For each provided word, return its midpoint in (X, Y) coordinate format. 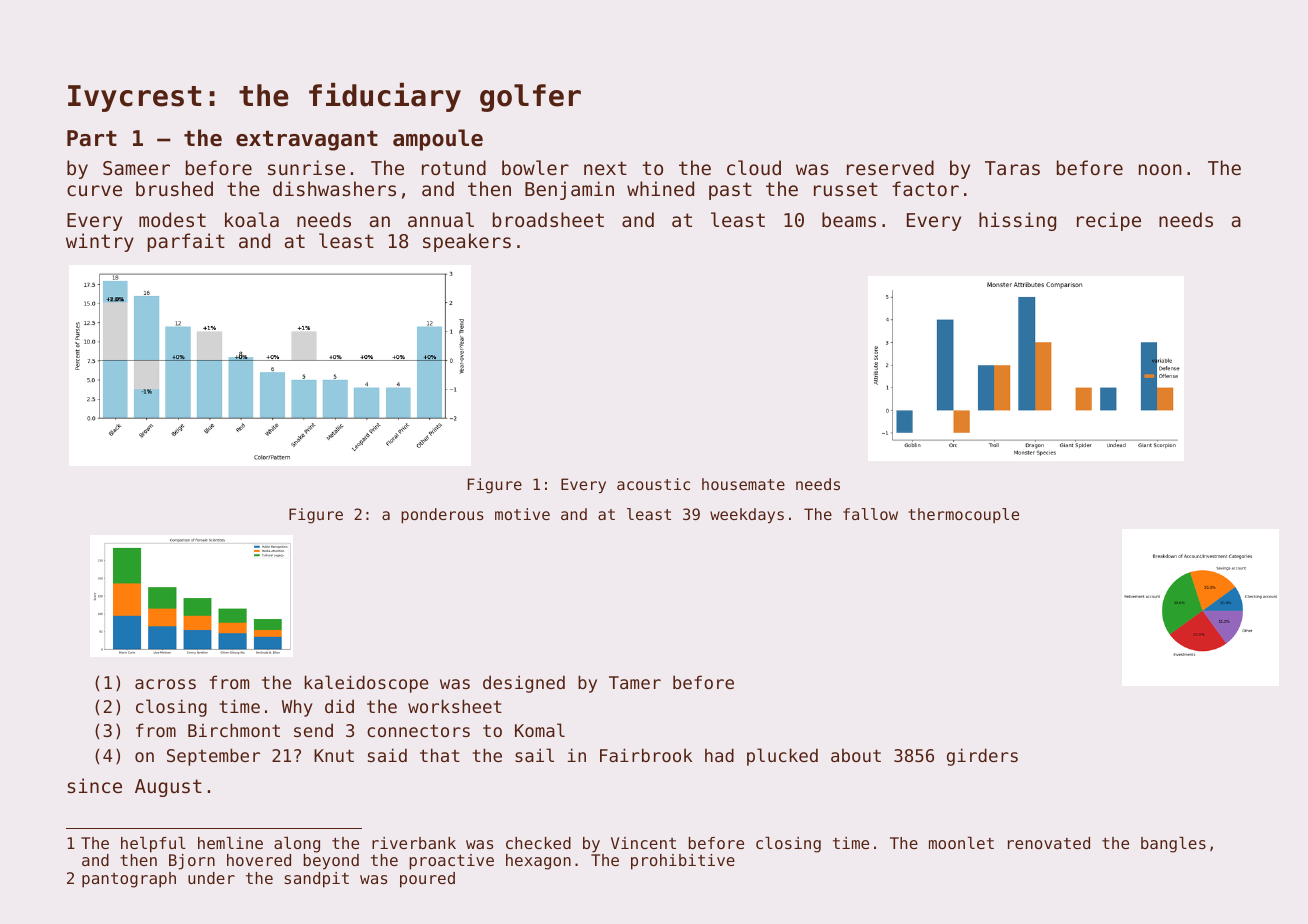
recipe (1109, 221)
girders (982, 757)
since (94, 785)
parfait (186, 242)
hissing (1017, 221)
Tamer (635, 682)
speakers (467, 242)
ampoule (438, 140)
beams (849, 219)
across (165, 684)
